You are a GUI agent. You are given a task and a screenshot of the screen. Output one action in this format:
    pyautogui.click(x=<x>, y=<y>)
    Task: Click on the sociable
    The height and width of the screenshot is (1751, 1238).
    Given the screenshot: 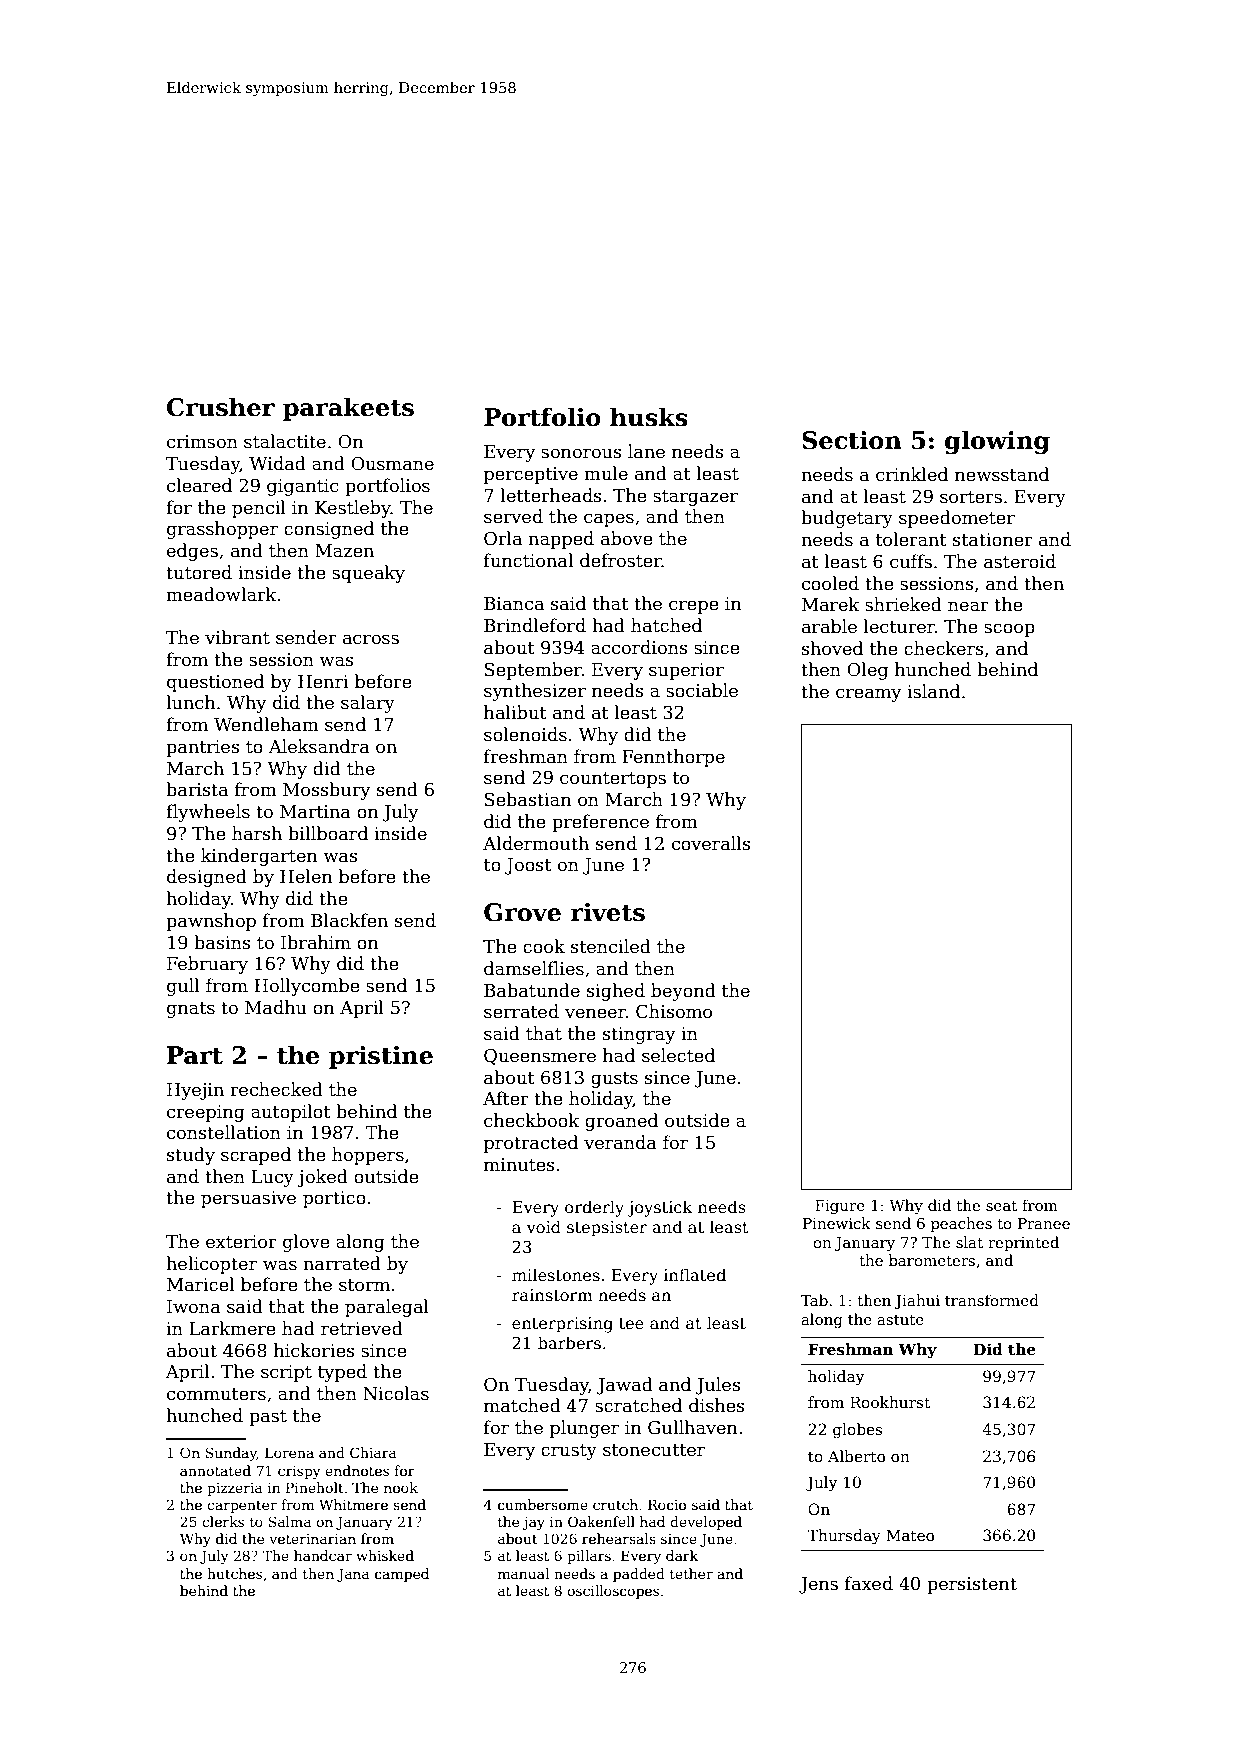 What is the action you would take?
    pyautogui.click(x=702, y=690)
